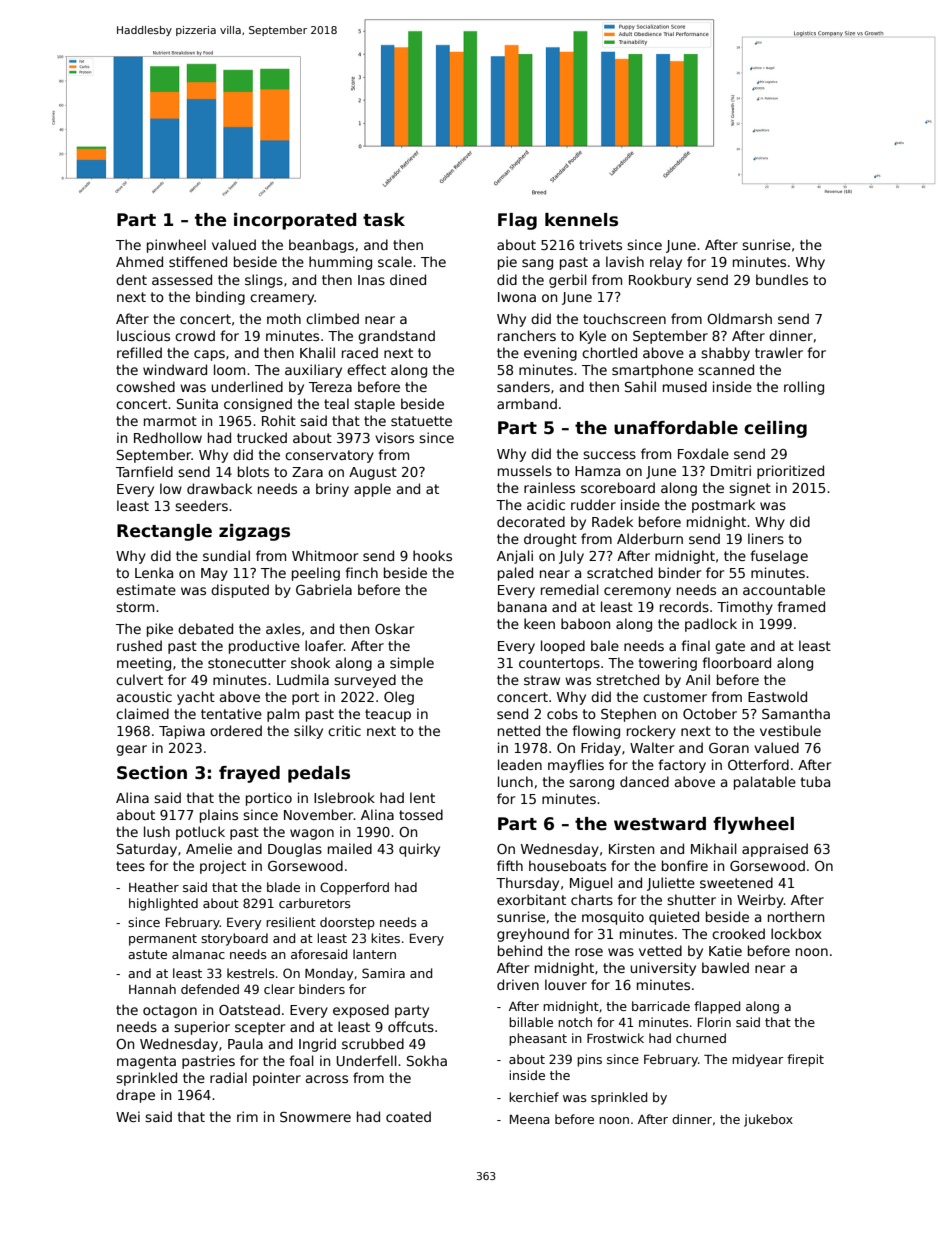 This screenshot has width=952, height=1233. What do you see at coordinates (796, 713) in the screenshot?
I see `Samantha` at bounding box center [796, 713].
